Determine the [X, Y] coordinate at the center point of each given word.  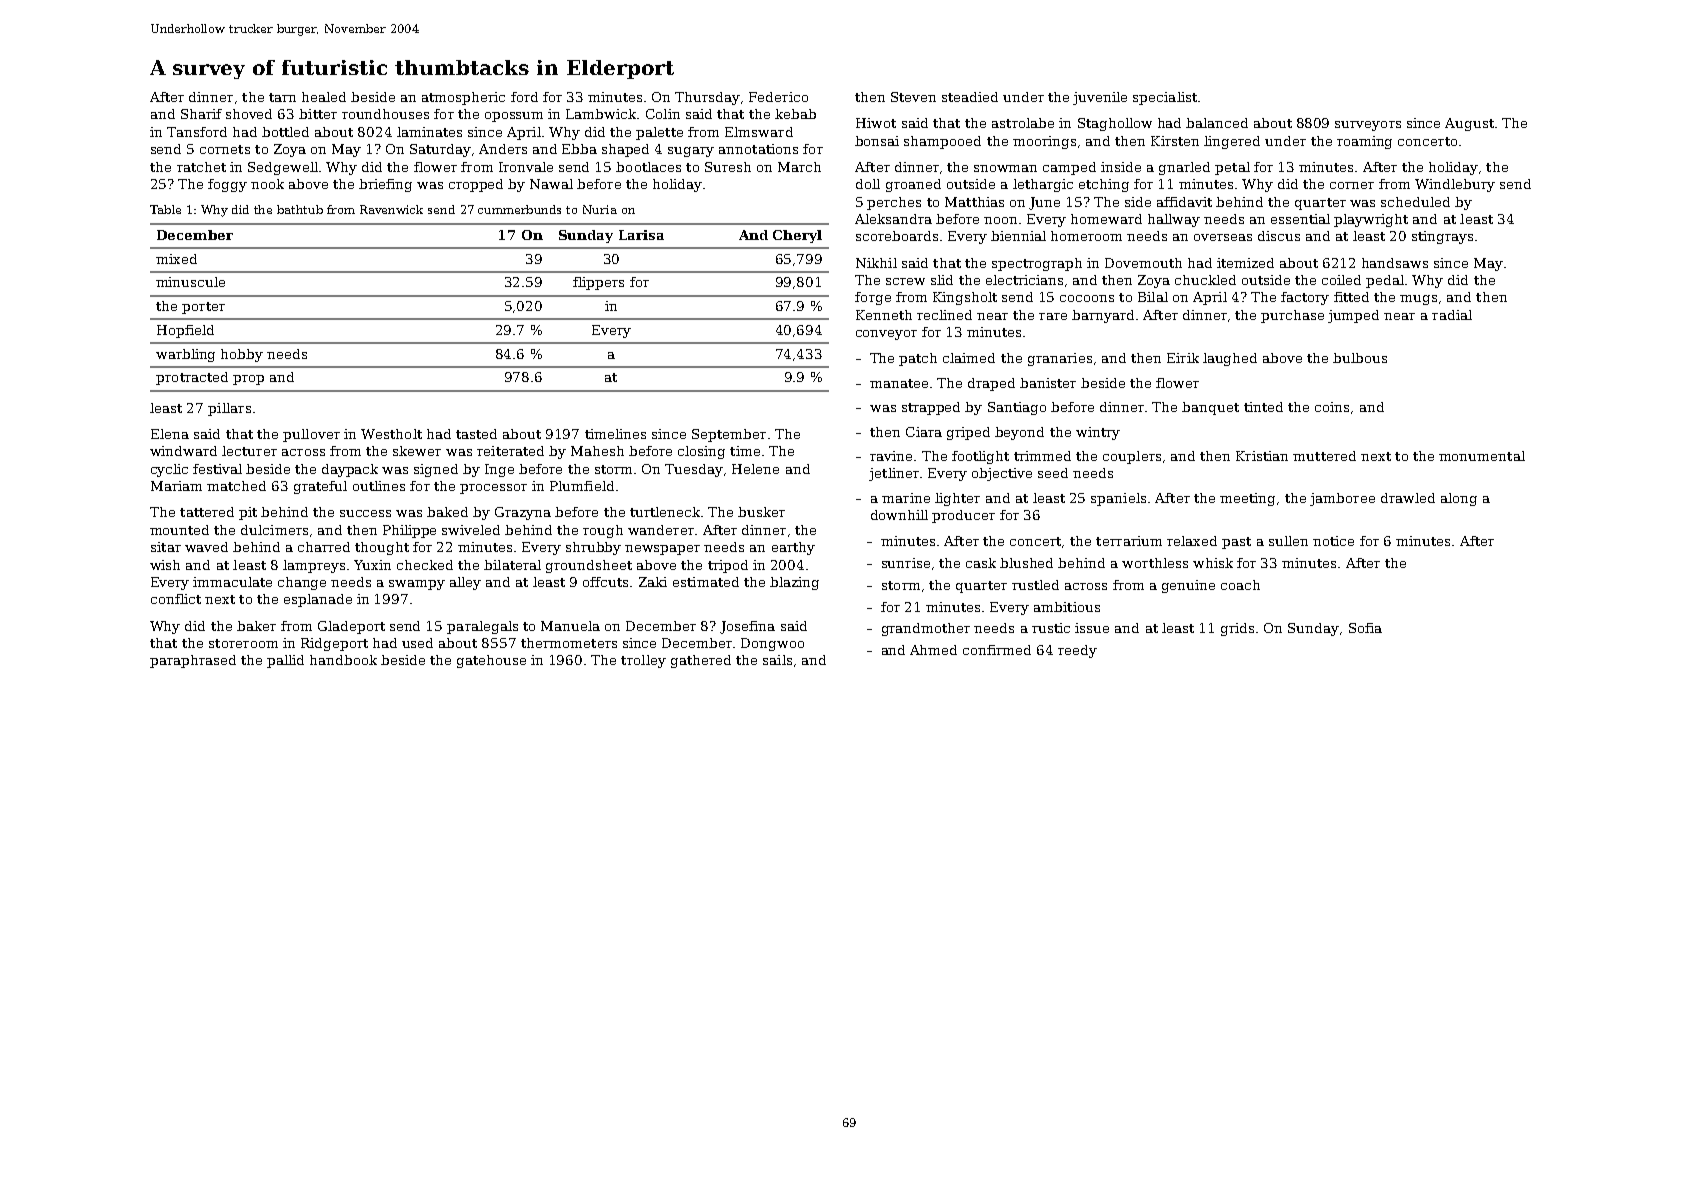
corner [1352, 185]
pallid [285, 661]
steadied [970, 97]
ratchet [201, 167]
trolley [643, 661]
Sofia [1365, 628]
